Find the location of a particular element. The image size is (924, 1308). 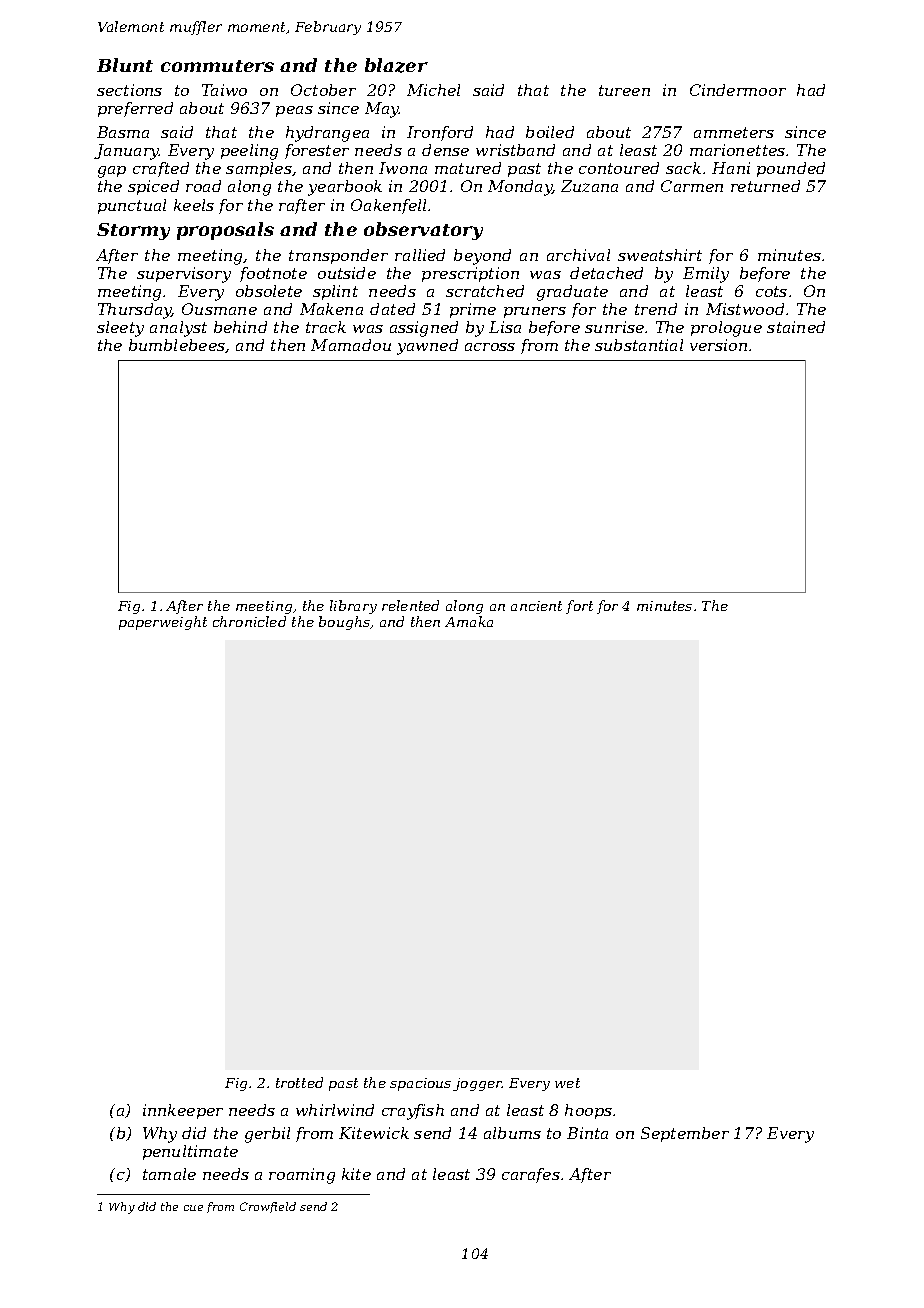

ancient is located at coordinates (536, 606).
